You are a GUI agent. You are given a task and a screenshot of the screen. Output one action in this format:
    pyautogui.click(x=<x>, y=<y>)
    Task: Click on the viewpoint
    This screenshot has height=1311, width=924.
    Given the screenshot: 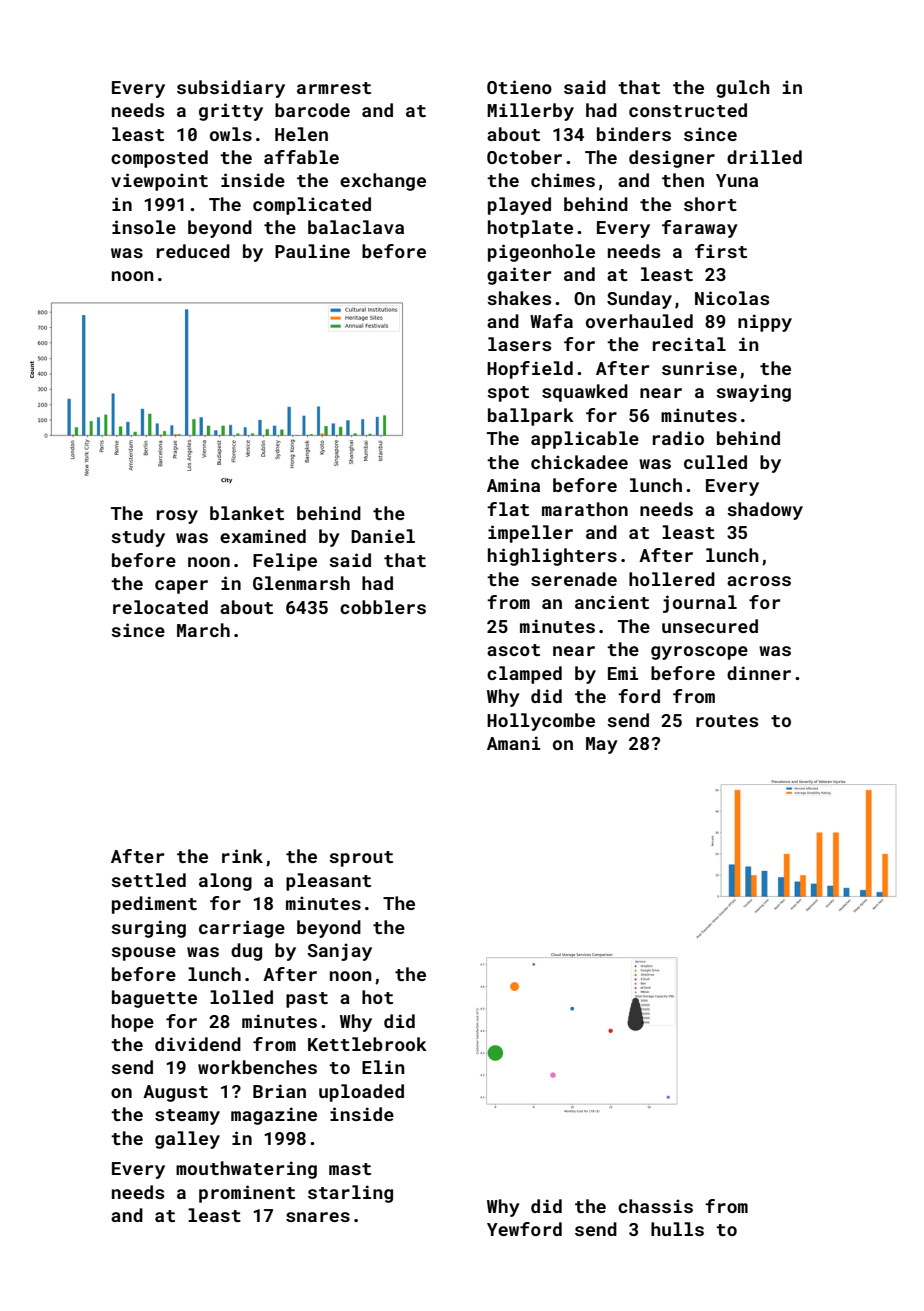 What is the action you would take?
    pyautogui.click(x=159, y=182)
